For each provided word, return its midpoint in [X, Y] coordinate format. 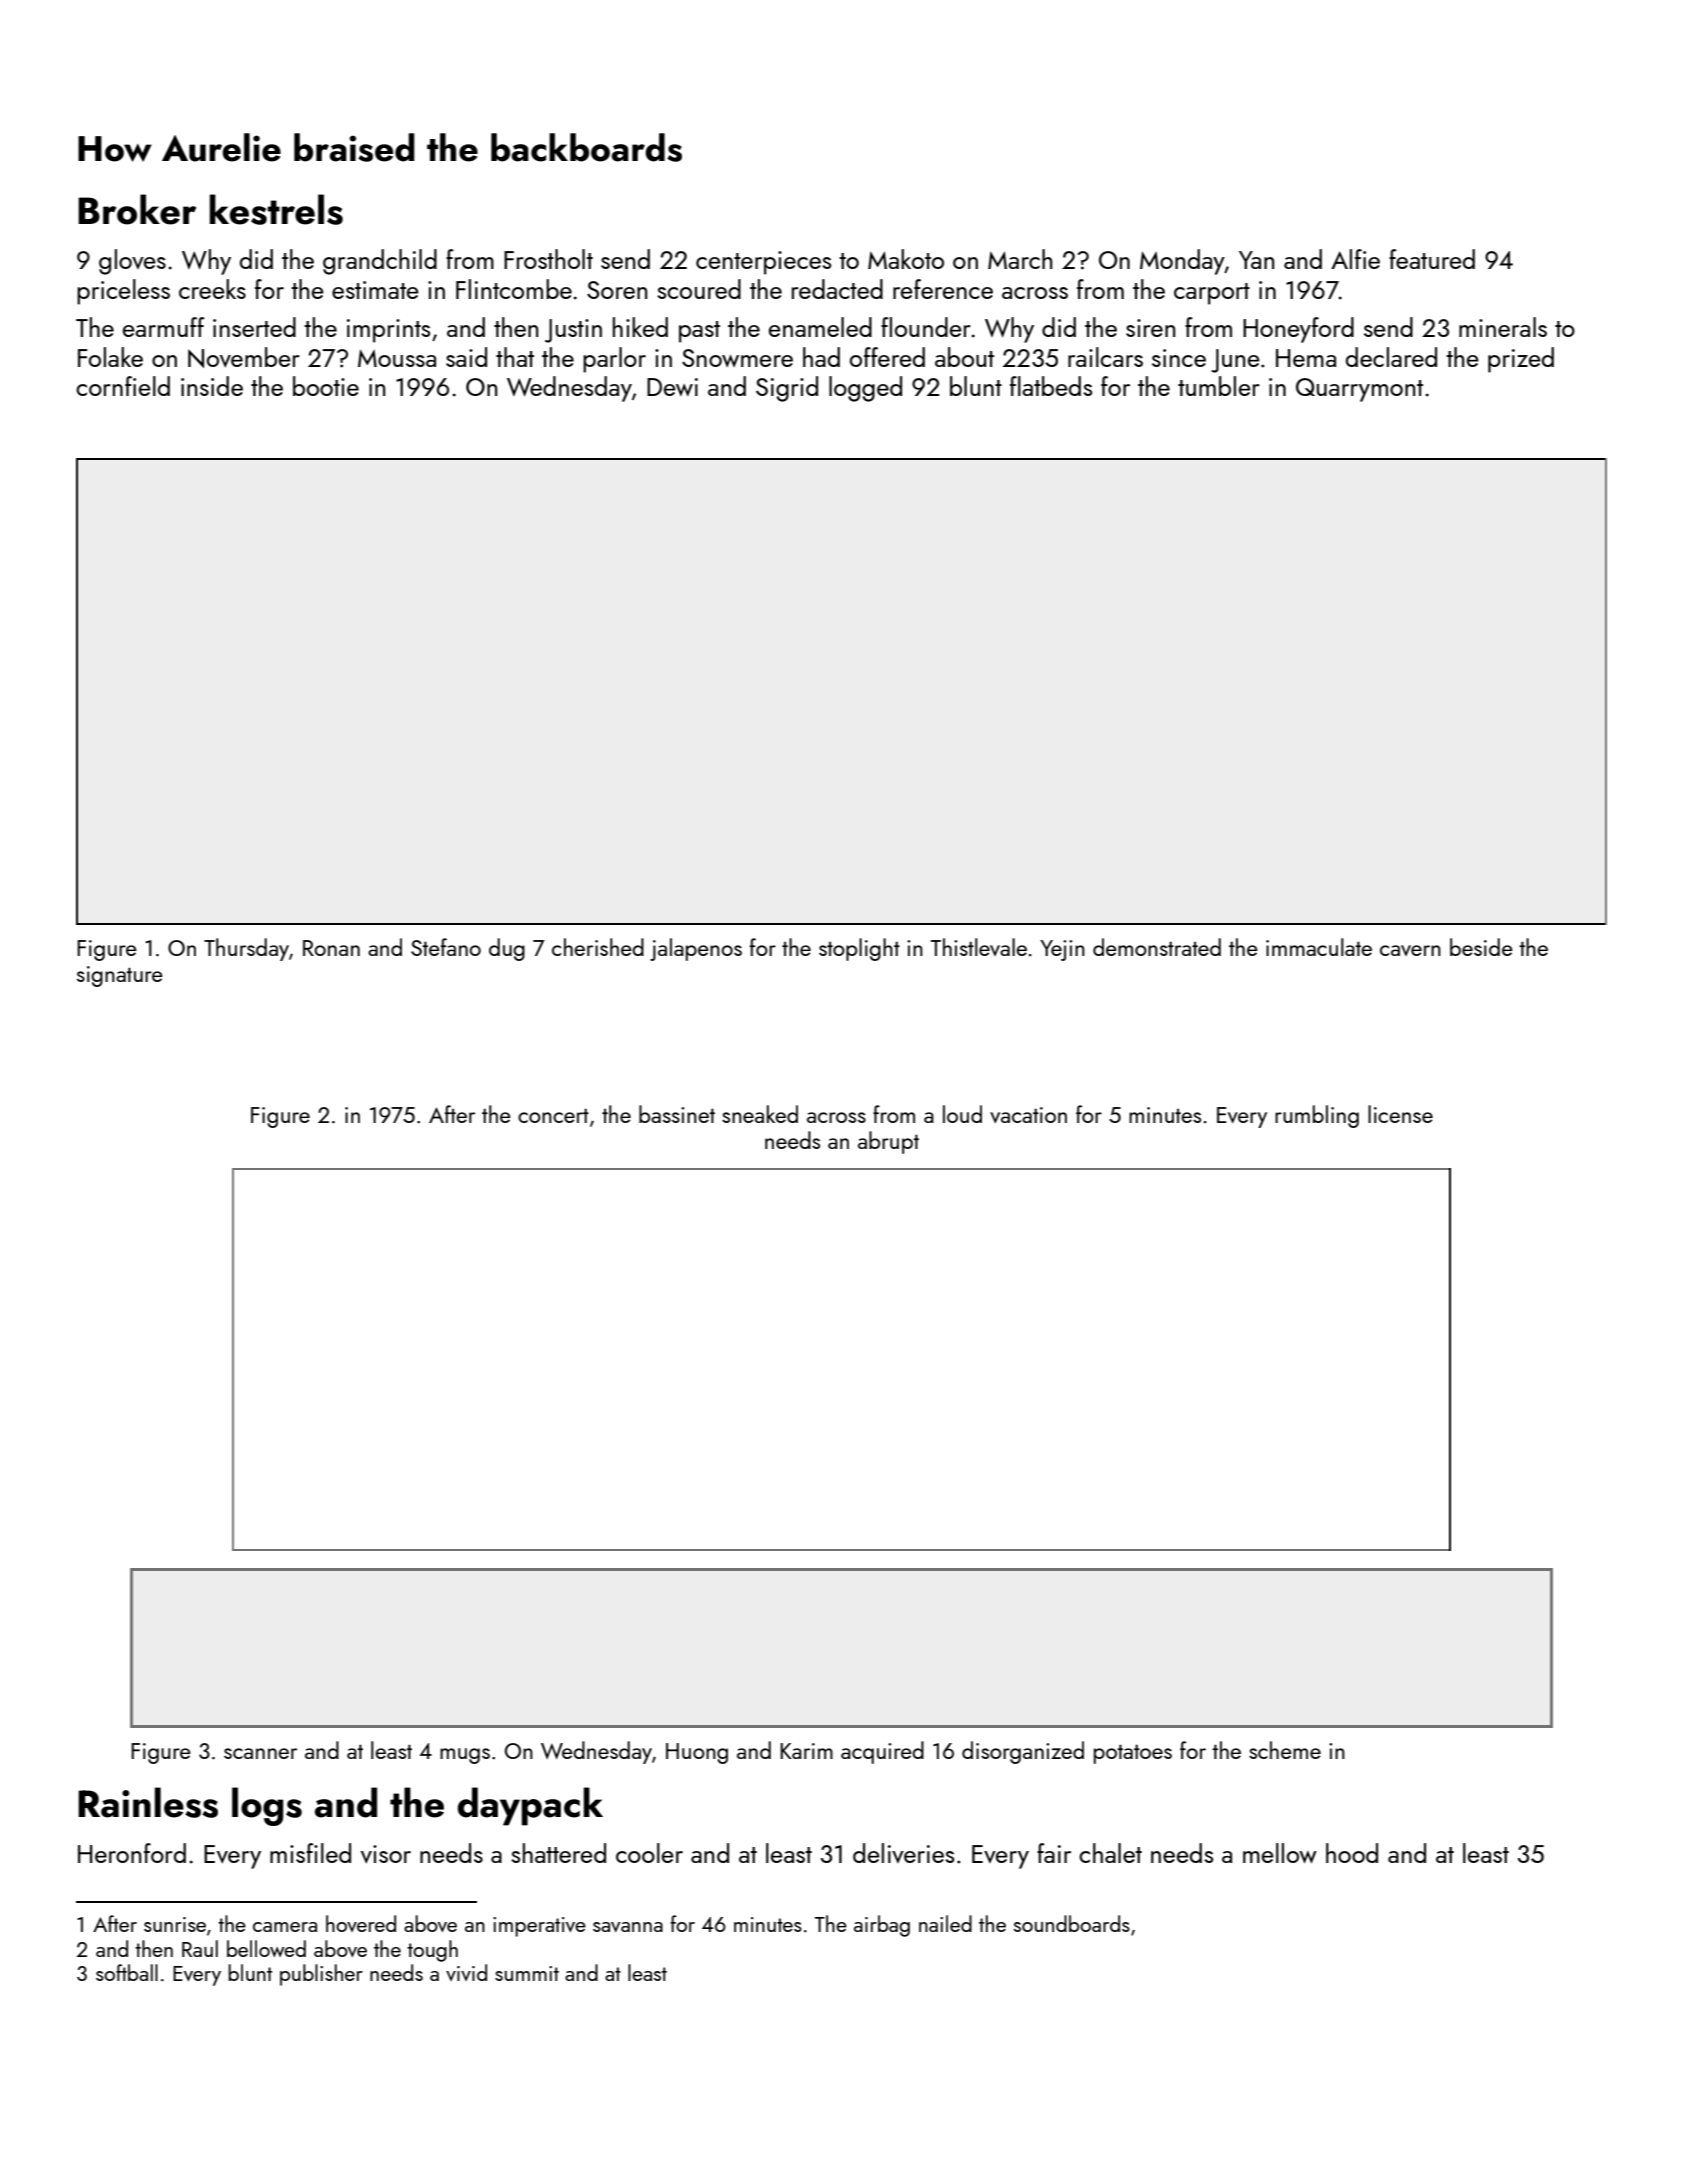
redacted [837, 289]
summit [527, 1973]
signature [120, 976]
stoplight [859, 949]
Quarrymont [1359, 390]
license [1400, 1114]
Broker [137, 209]
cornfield [123, 386]
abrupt [888, 1142]
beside [1481, 947]
